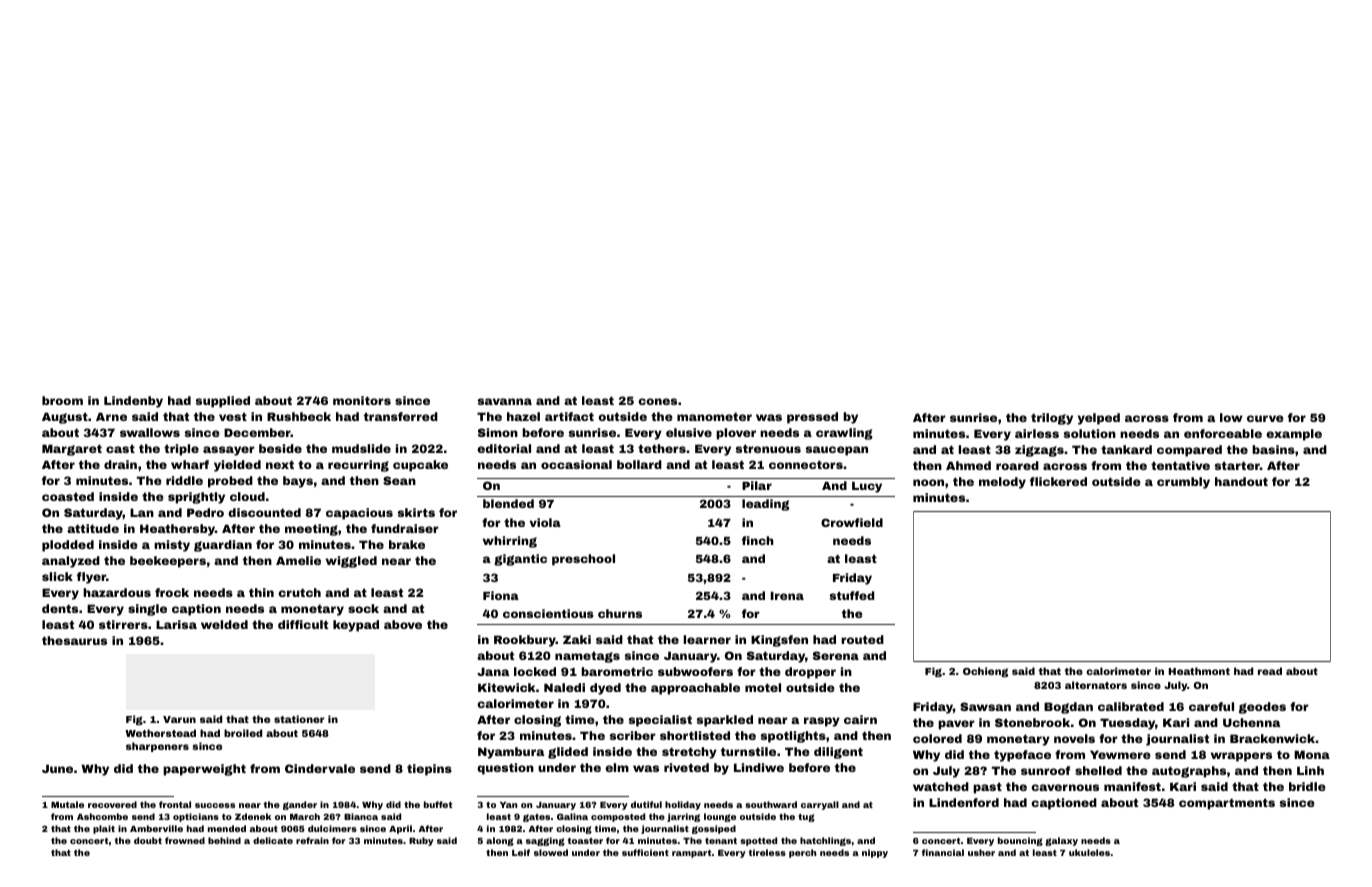  What do you see at coordinates (851, 595) in the screenshot?
I see `stuffed` at bounding box center [851, 595].
